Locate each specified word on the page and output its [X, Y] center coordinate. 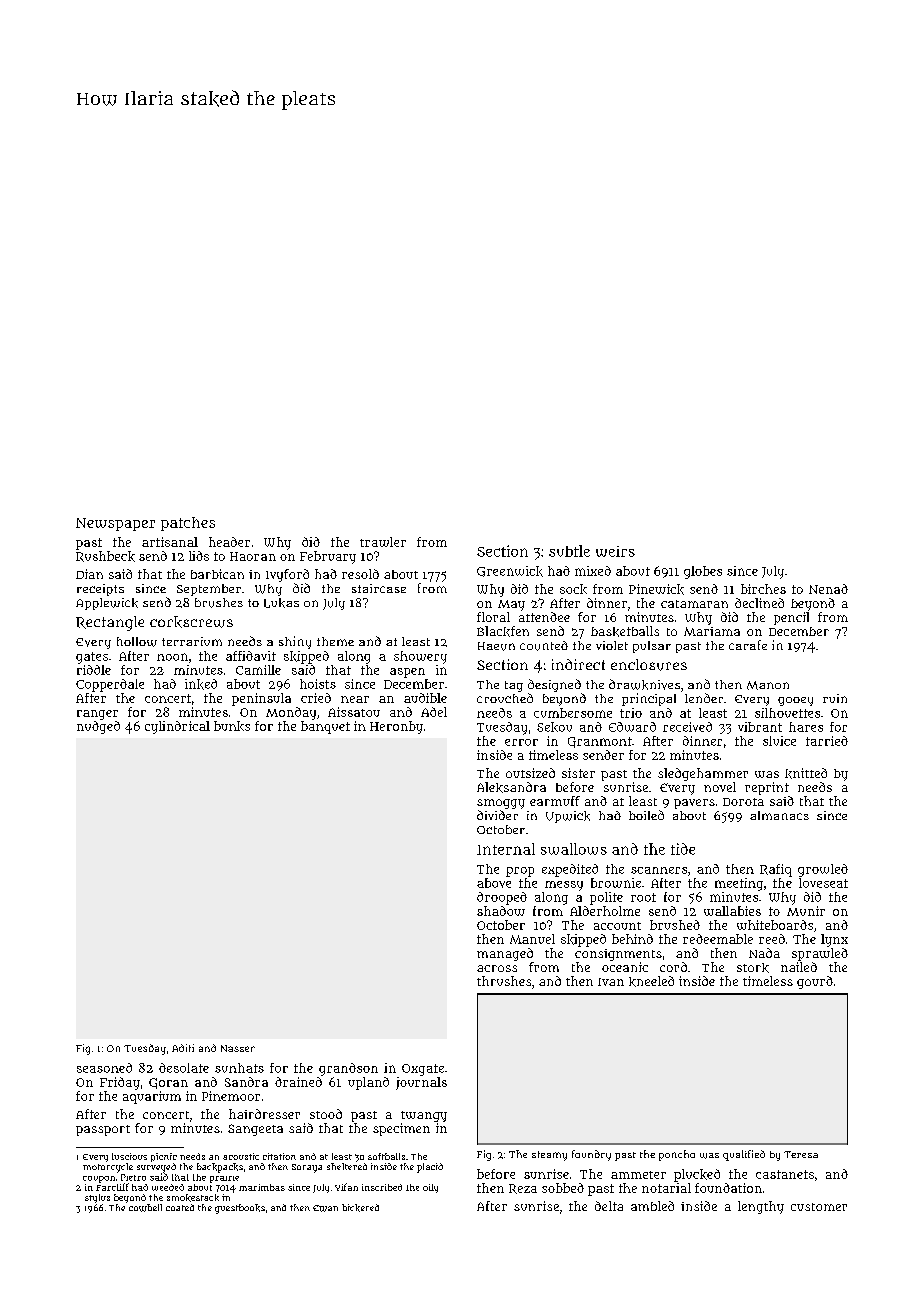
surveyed [156, 1168]
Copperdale [110, 685]
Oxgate [423, 1070]
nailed [799, 967]
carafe [748, 645]
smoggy [501, 804]
